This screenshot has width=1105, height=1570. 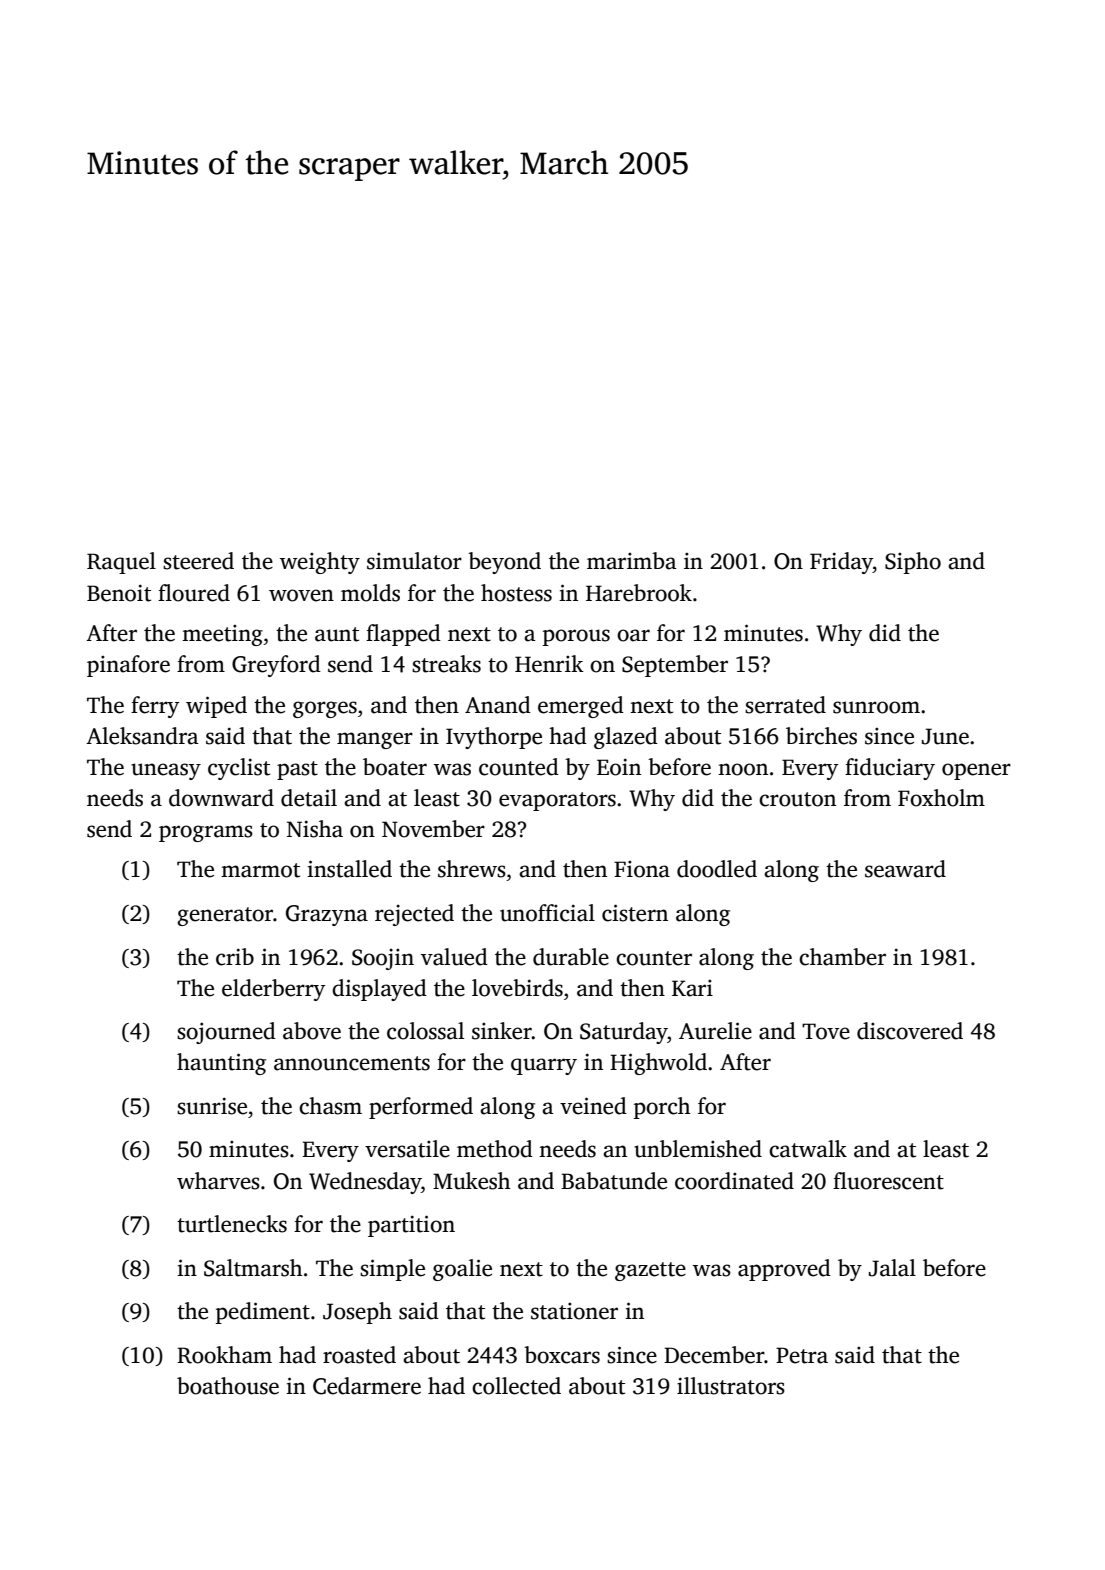 What do you see at coordinates (675, 666) in the screenshot?
I see `September` at bounding box center [675, 666].
